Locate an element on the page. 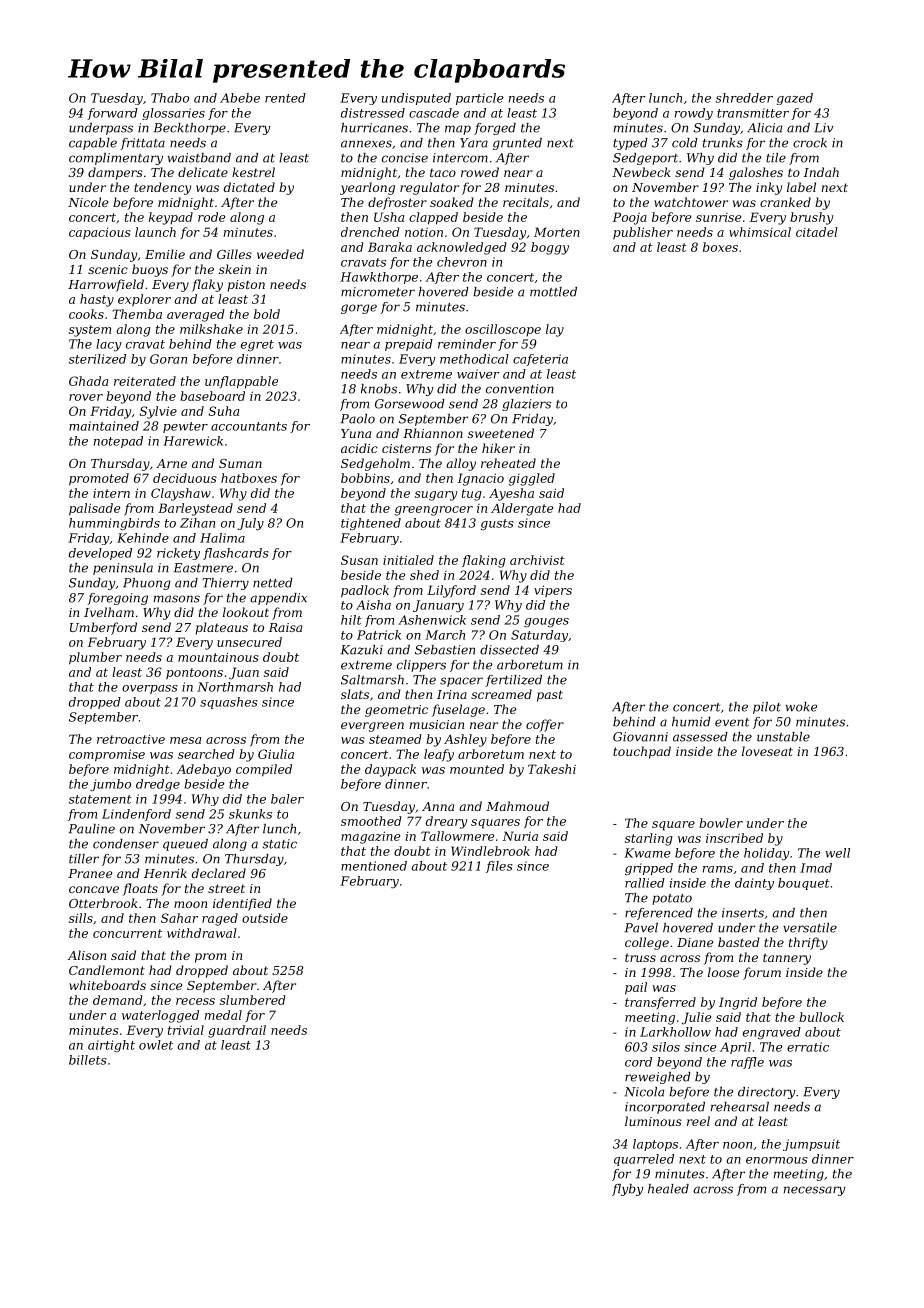  reheated is located at coordinates (508, 463).
